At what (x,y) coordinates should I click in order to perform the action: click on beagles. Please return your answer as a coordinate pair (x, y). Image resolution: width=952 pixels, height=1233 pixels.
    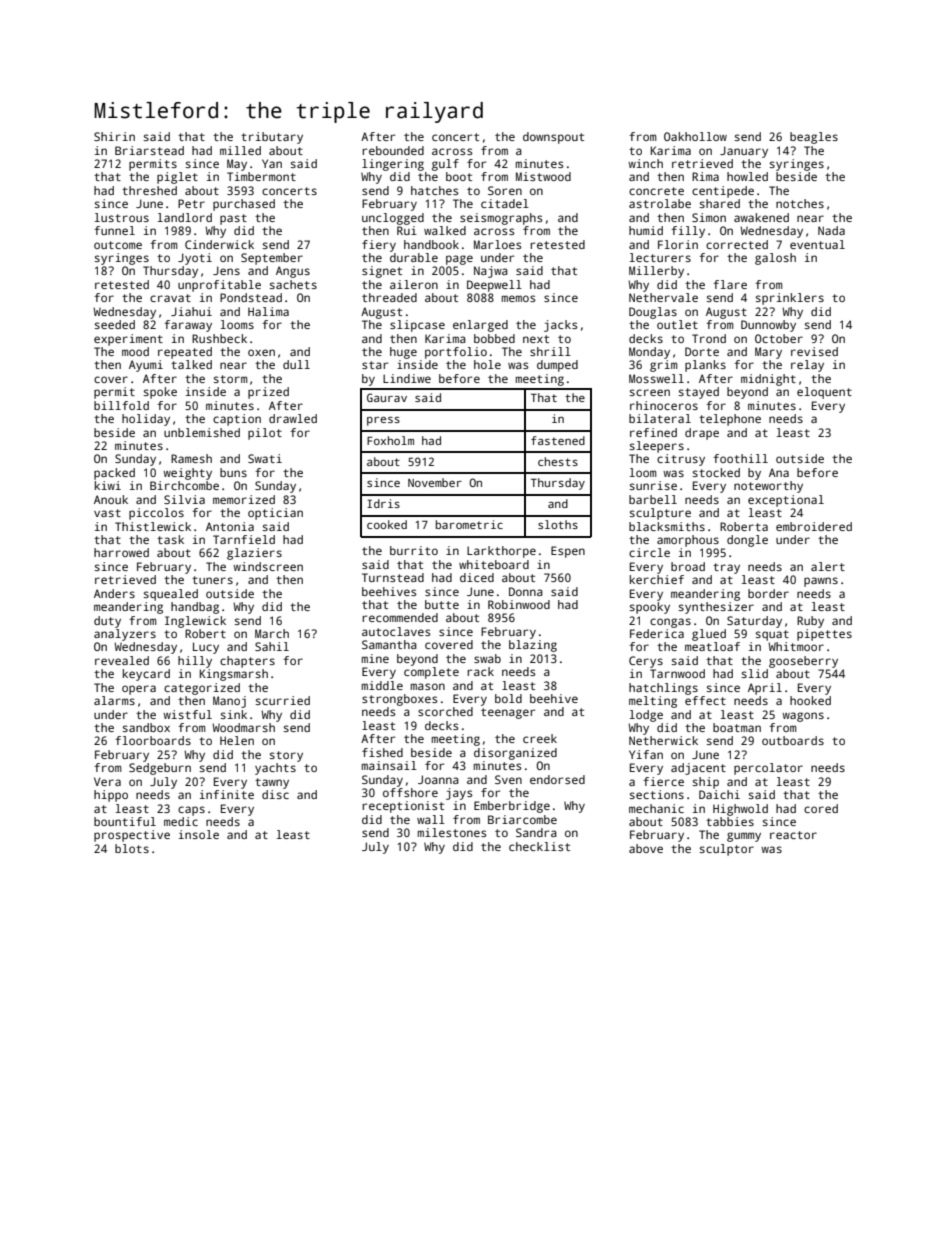
    Looking at the image, I should click on (814, 138).
